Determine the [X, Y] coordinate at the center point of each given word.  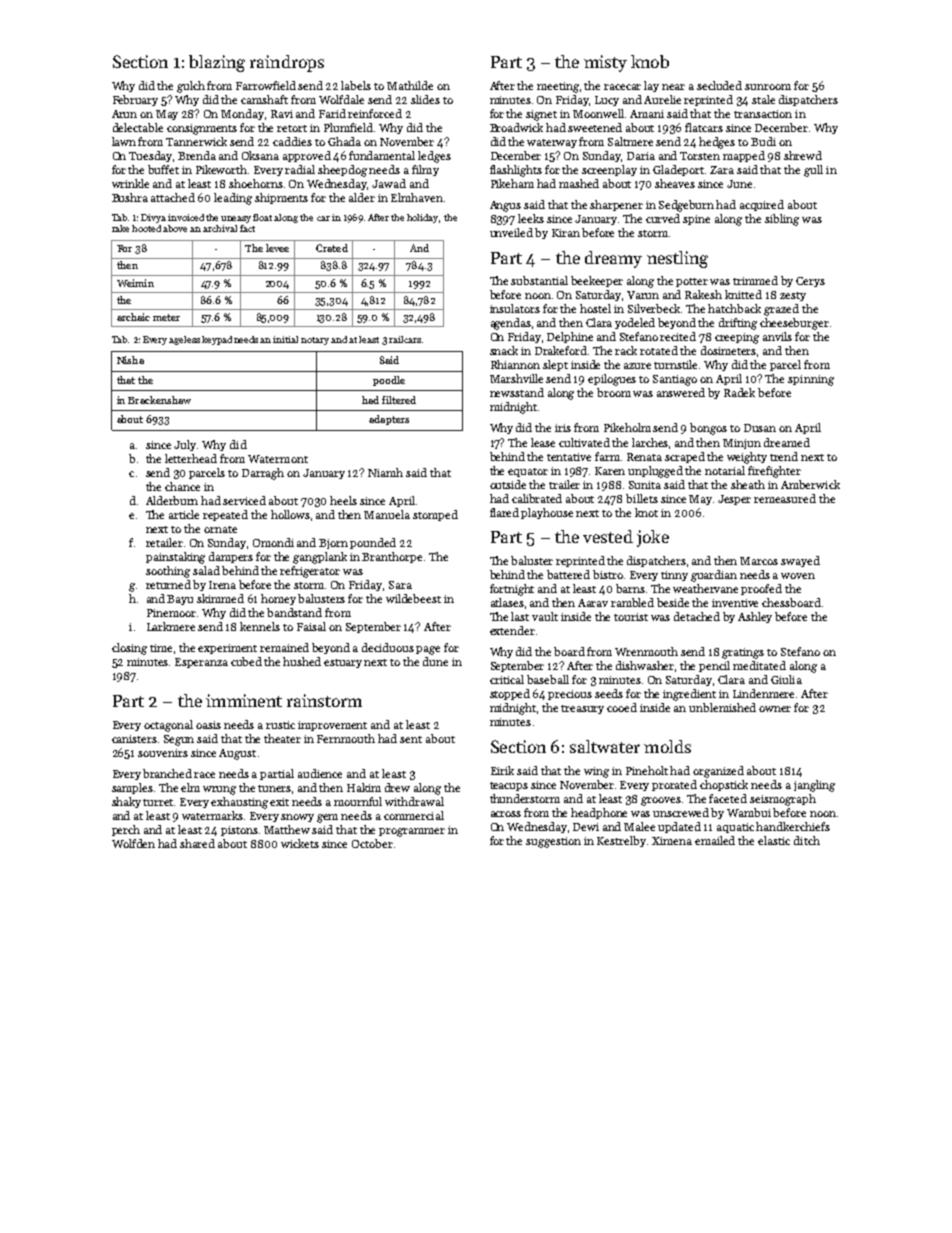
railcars [405, 339]
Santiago [675, 380]
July [186, 445]
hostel [595, 308]
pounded [373, 543]
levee [277, 248]
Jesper [734, 500]
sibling [782, 220]
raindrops [287, 63]
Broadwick [516, 127]
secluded [719, 85]
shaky [126, 802]
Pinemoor [171, 613]
